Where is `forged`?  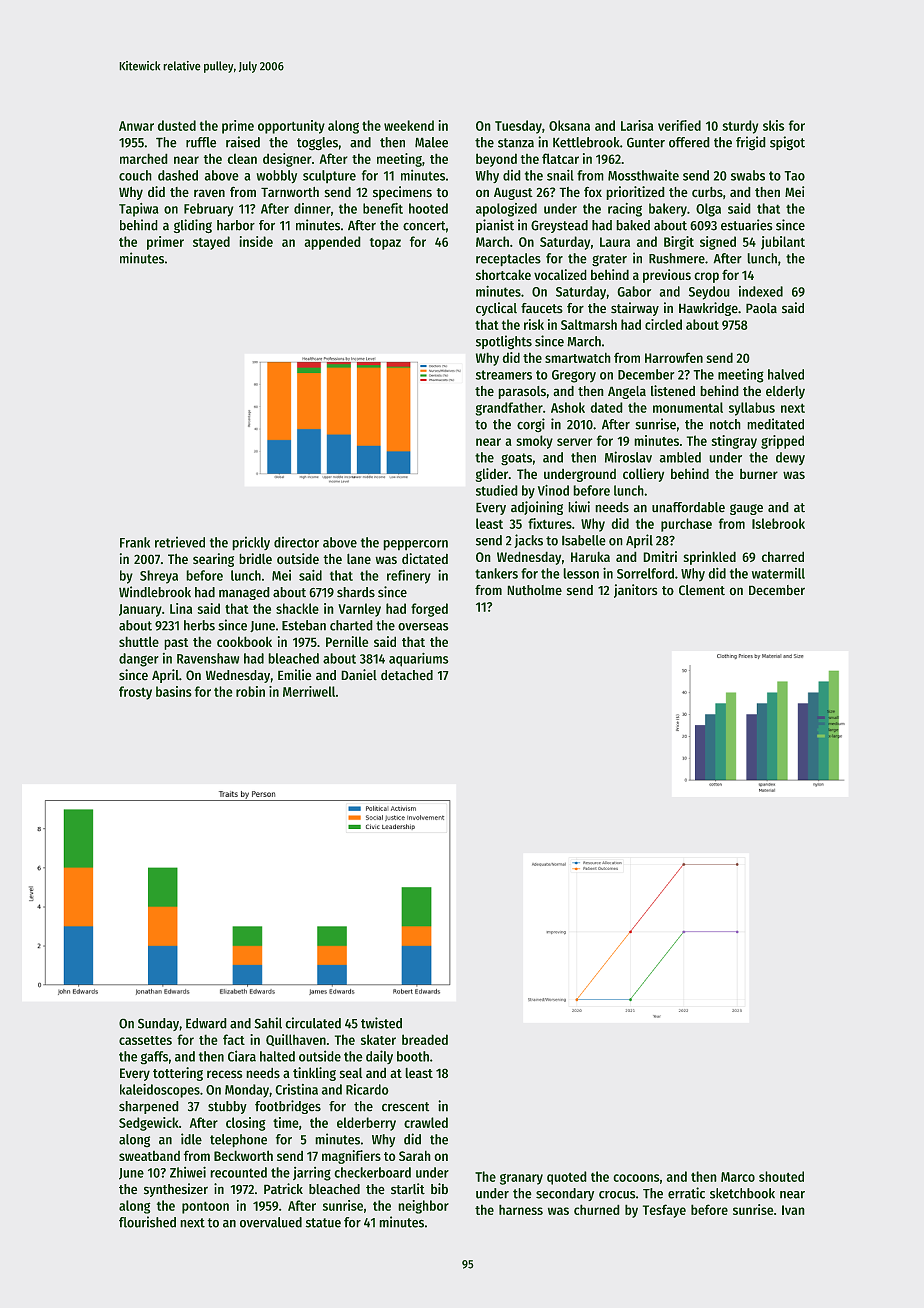 forged is located at coordinates (429, 610).
